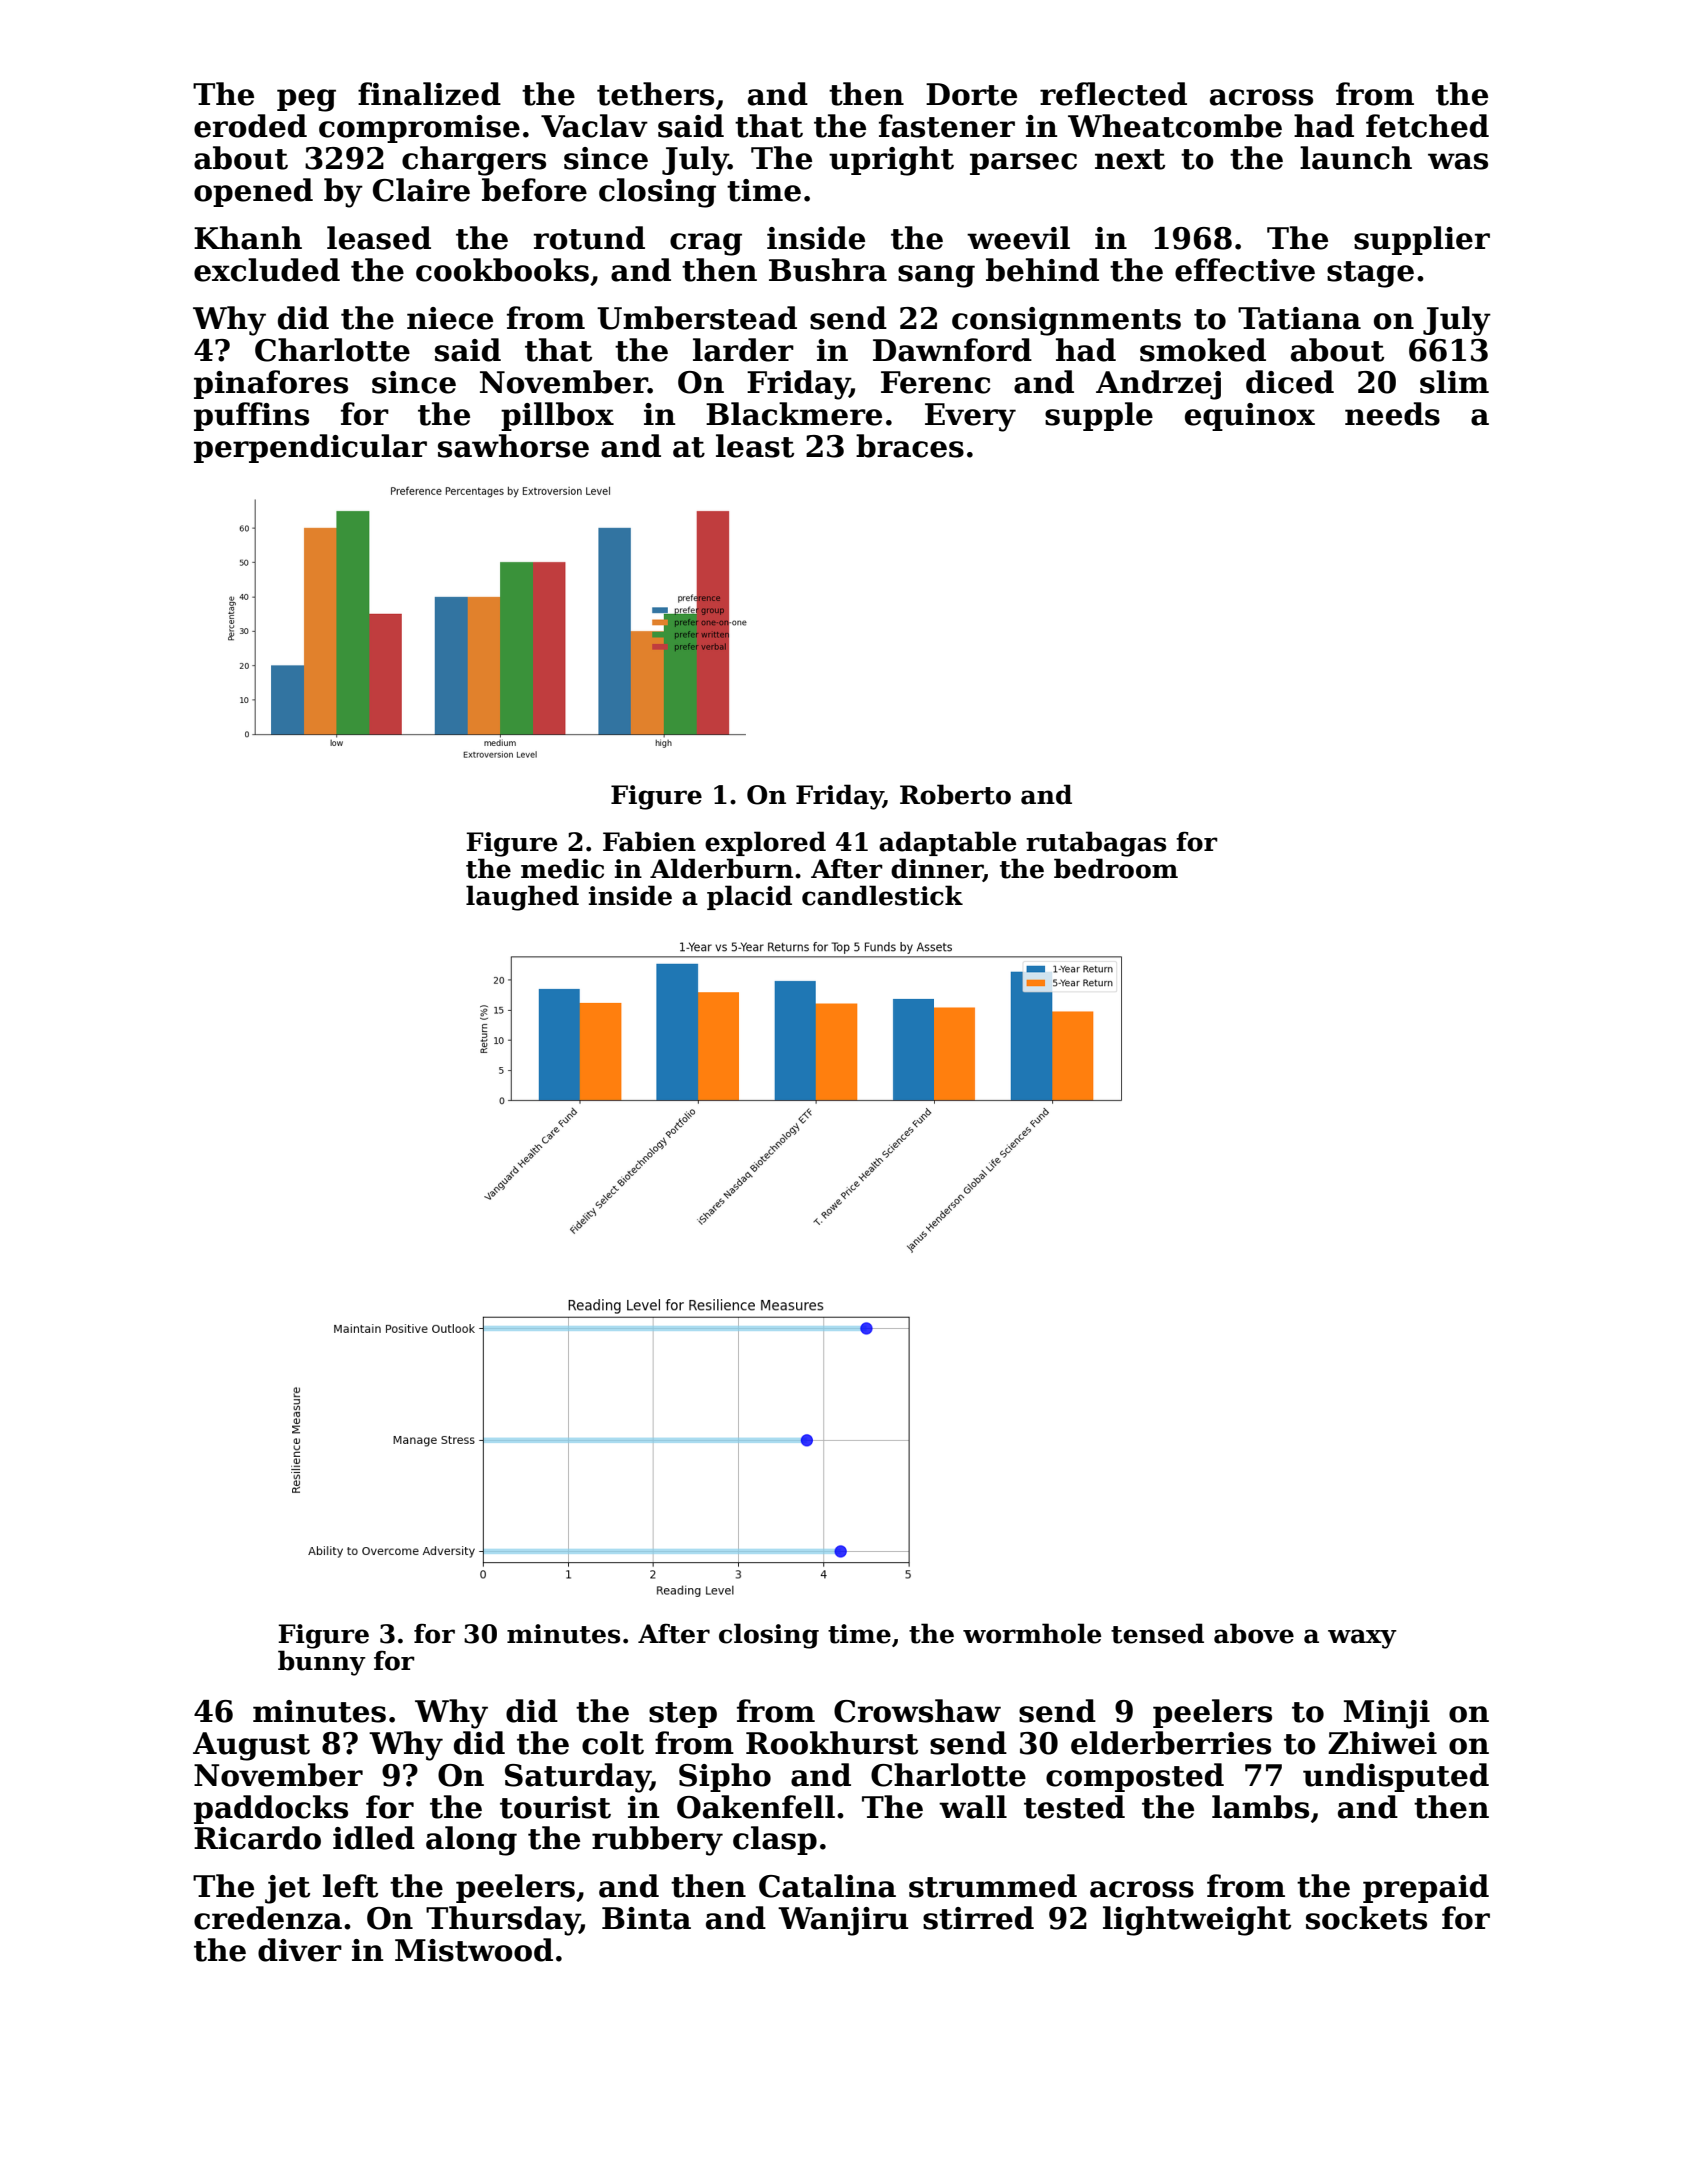 The image size is (1683, 2178). What do you see at coordinates (882, 895) in the page?
I see `candlestick` at bounding box center [882, 895].
